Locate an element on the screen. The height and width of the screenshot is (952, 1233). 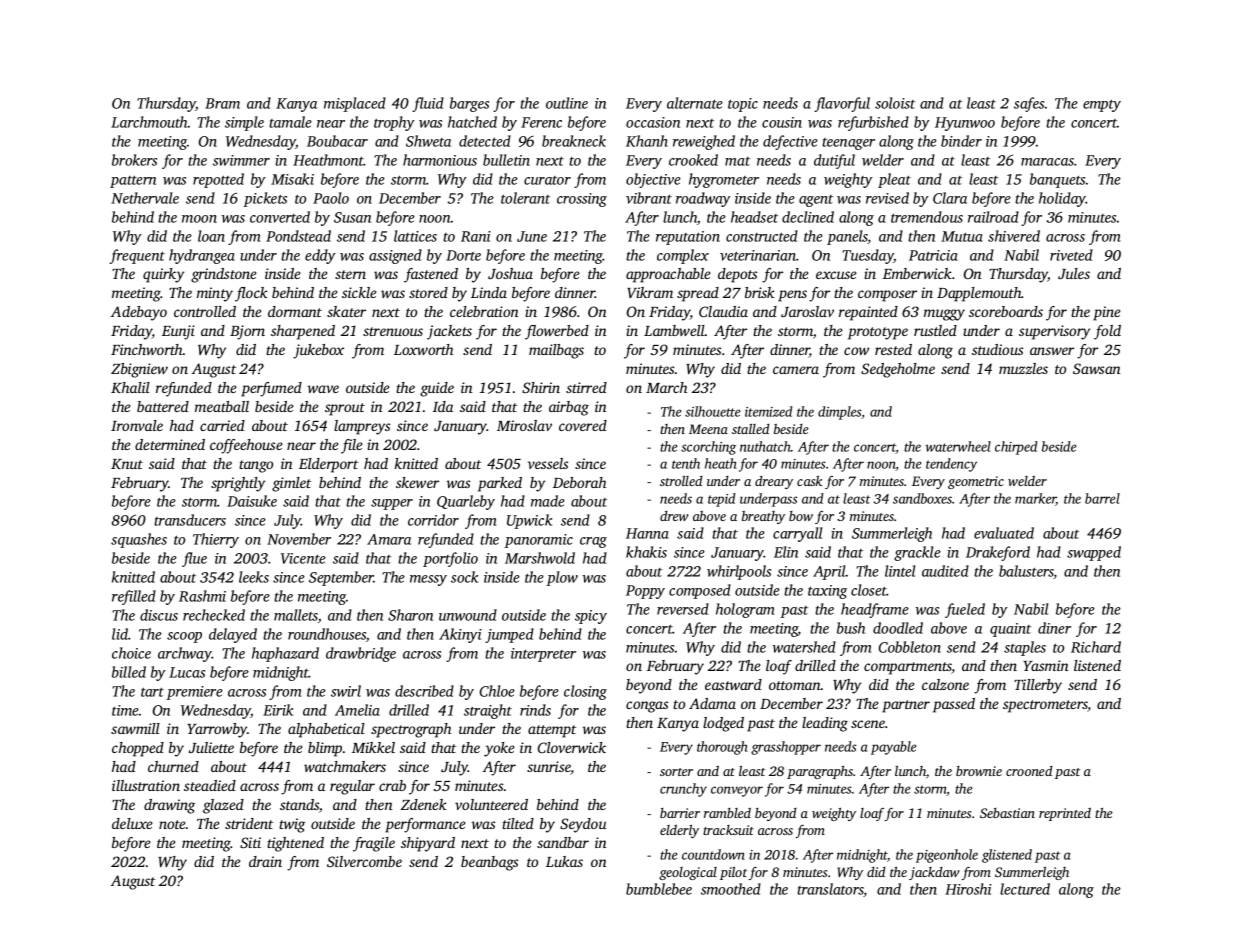
Adebayo is located at coordinates (139, 313).
